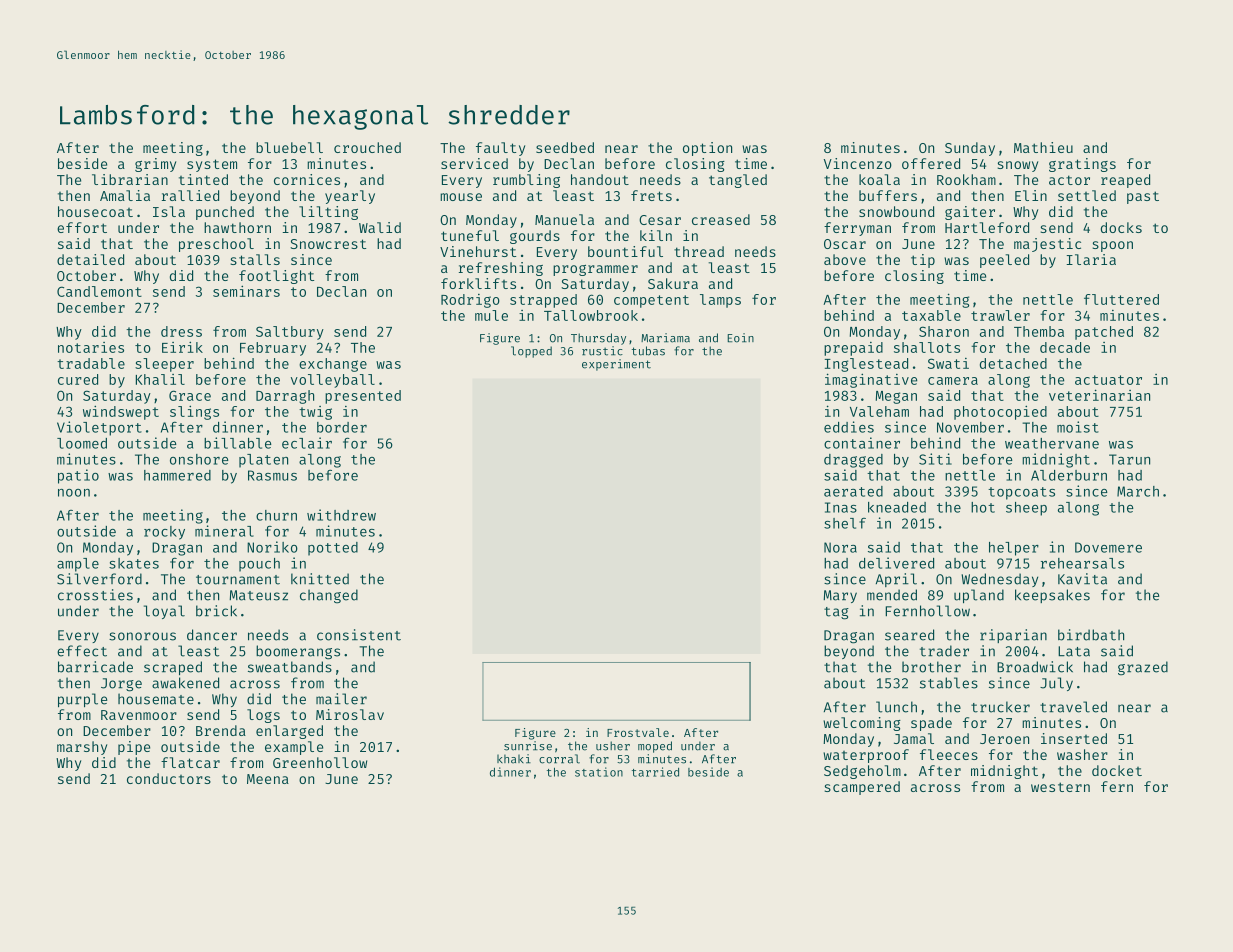 This image has height=952, width=1233. Describe the element at coordinates (862, 443) in the image. I see `container` at that location.
